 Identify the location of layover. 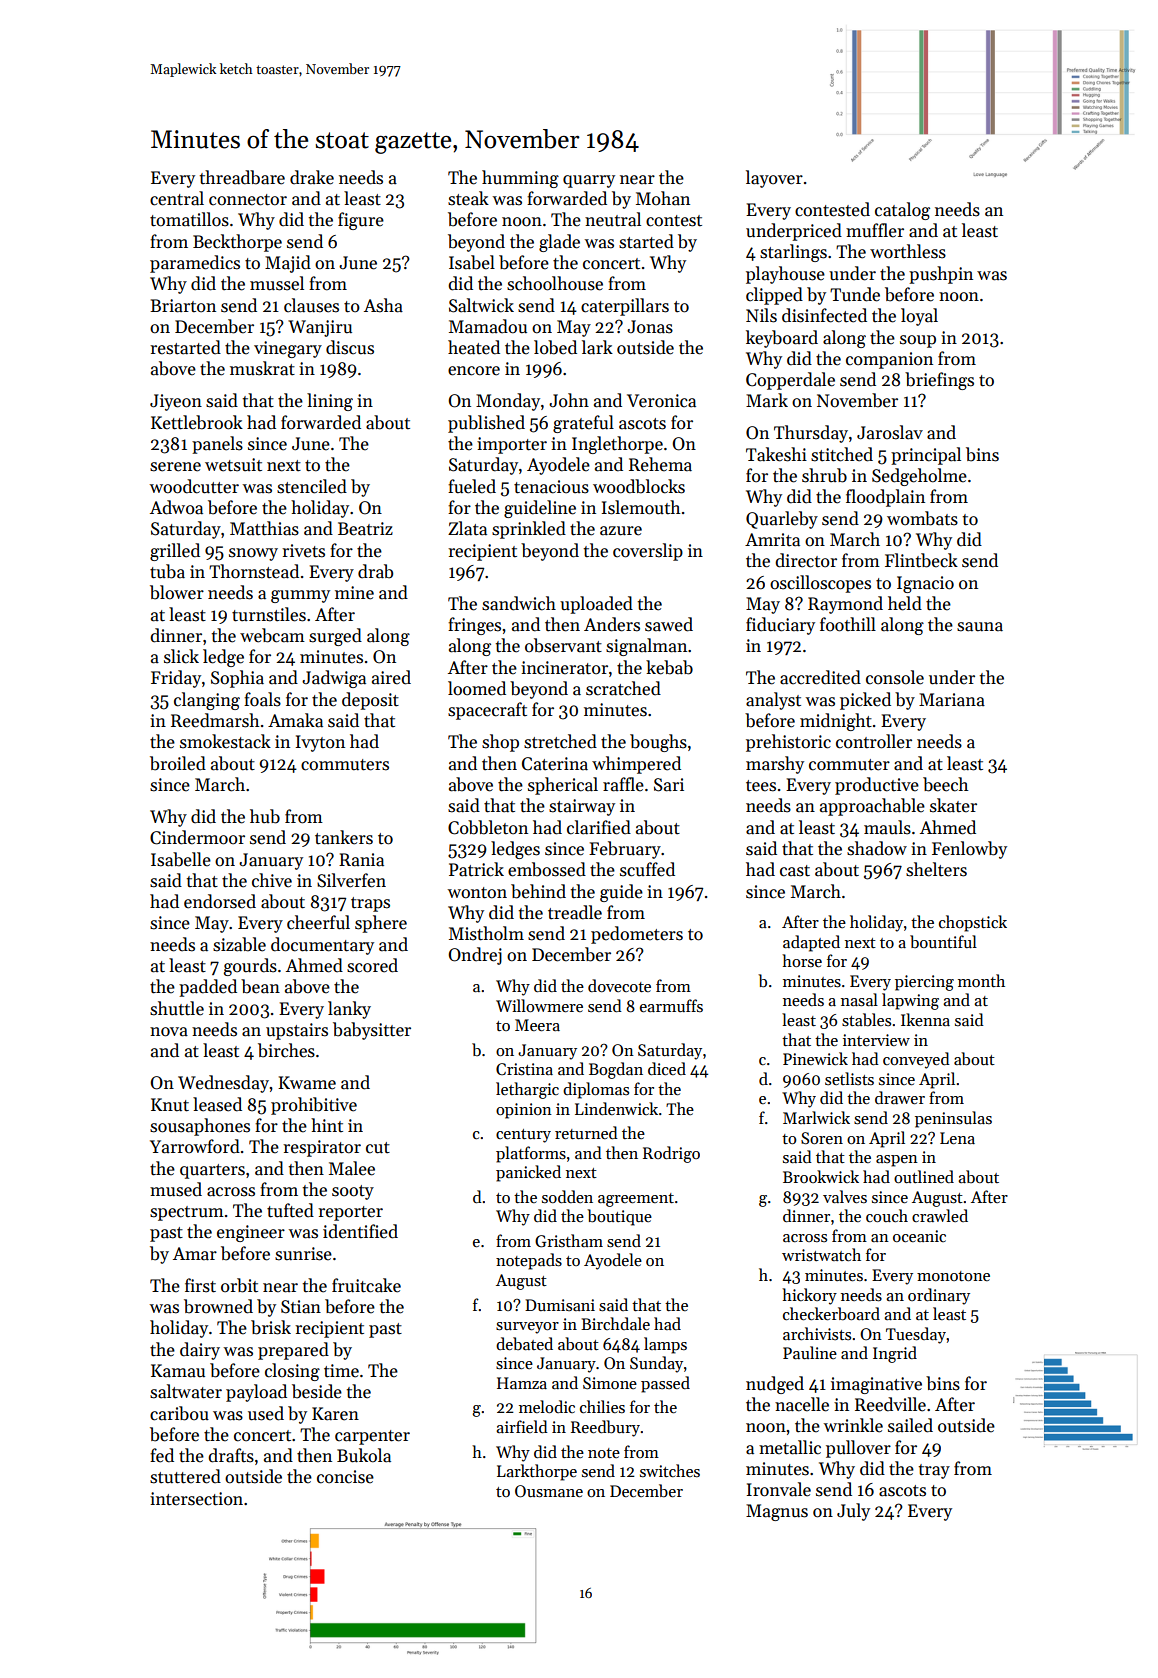
(774, 179).
